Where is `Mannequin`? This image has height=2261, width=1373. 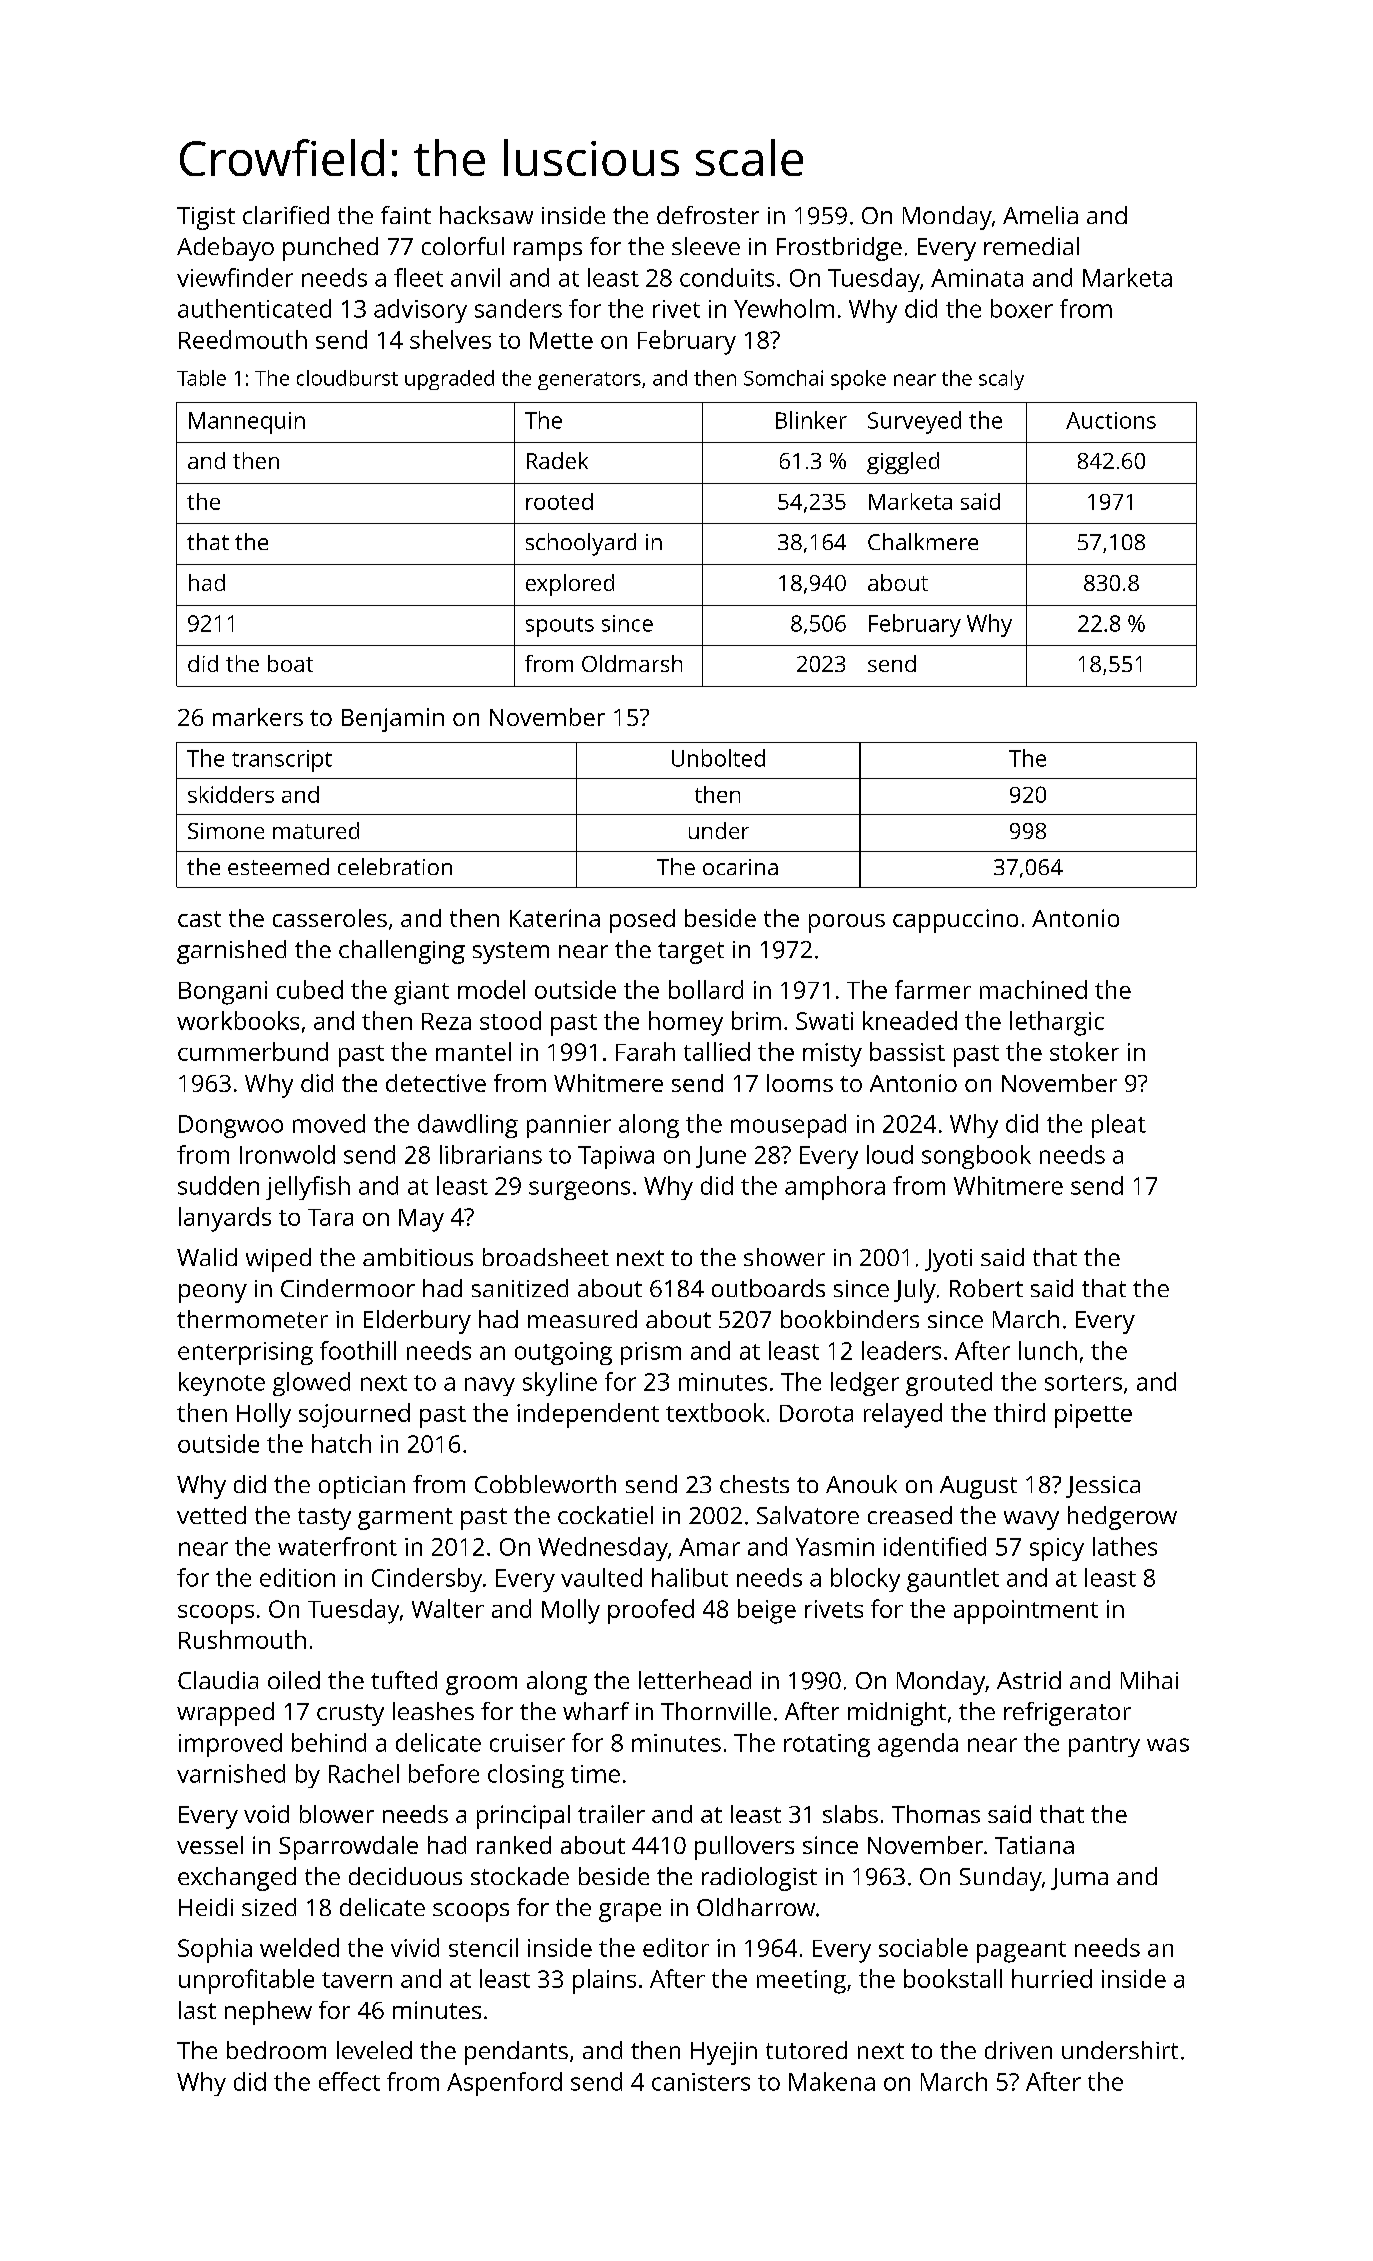
Mannequin is located at coordinates (247, 423).
